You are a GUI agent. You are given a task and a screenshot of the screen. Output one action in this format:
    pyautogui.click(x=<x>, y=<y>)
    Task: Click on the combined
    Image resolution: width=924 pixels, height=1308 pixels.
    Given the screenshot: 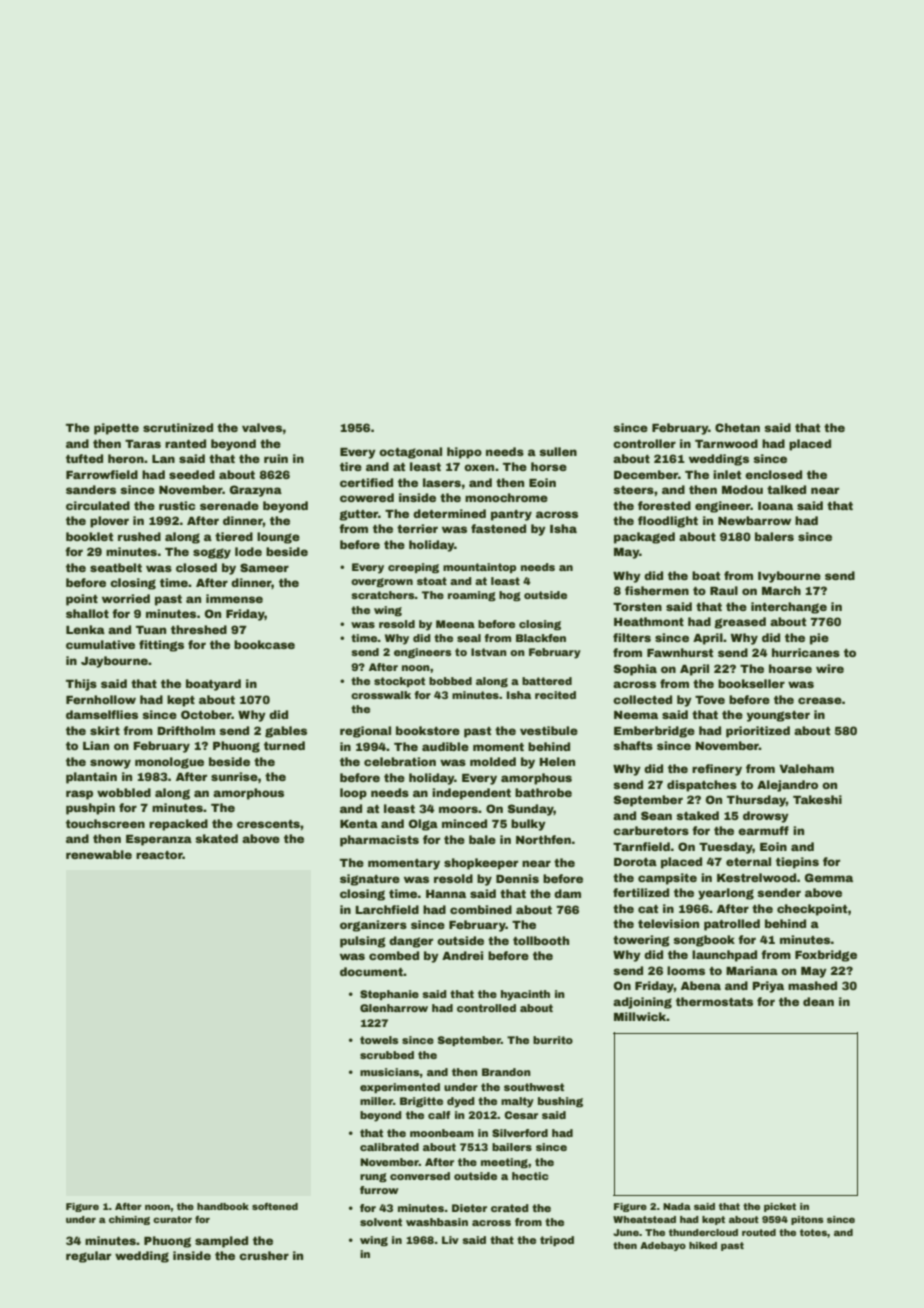 What is the action you would take?
    pyautogui.click(x=481, y=909)
